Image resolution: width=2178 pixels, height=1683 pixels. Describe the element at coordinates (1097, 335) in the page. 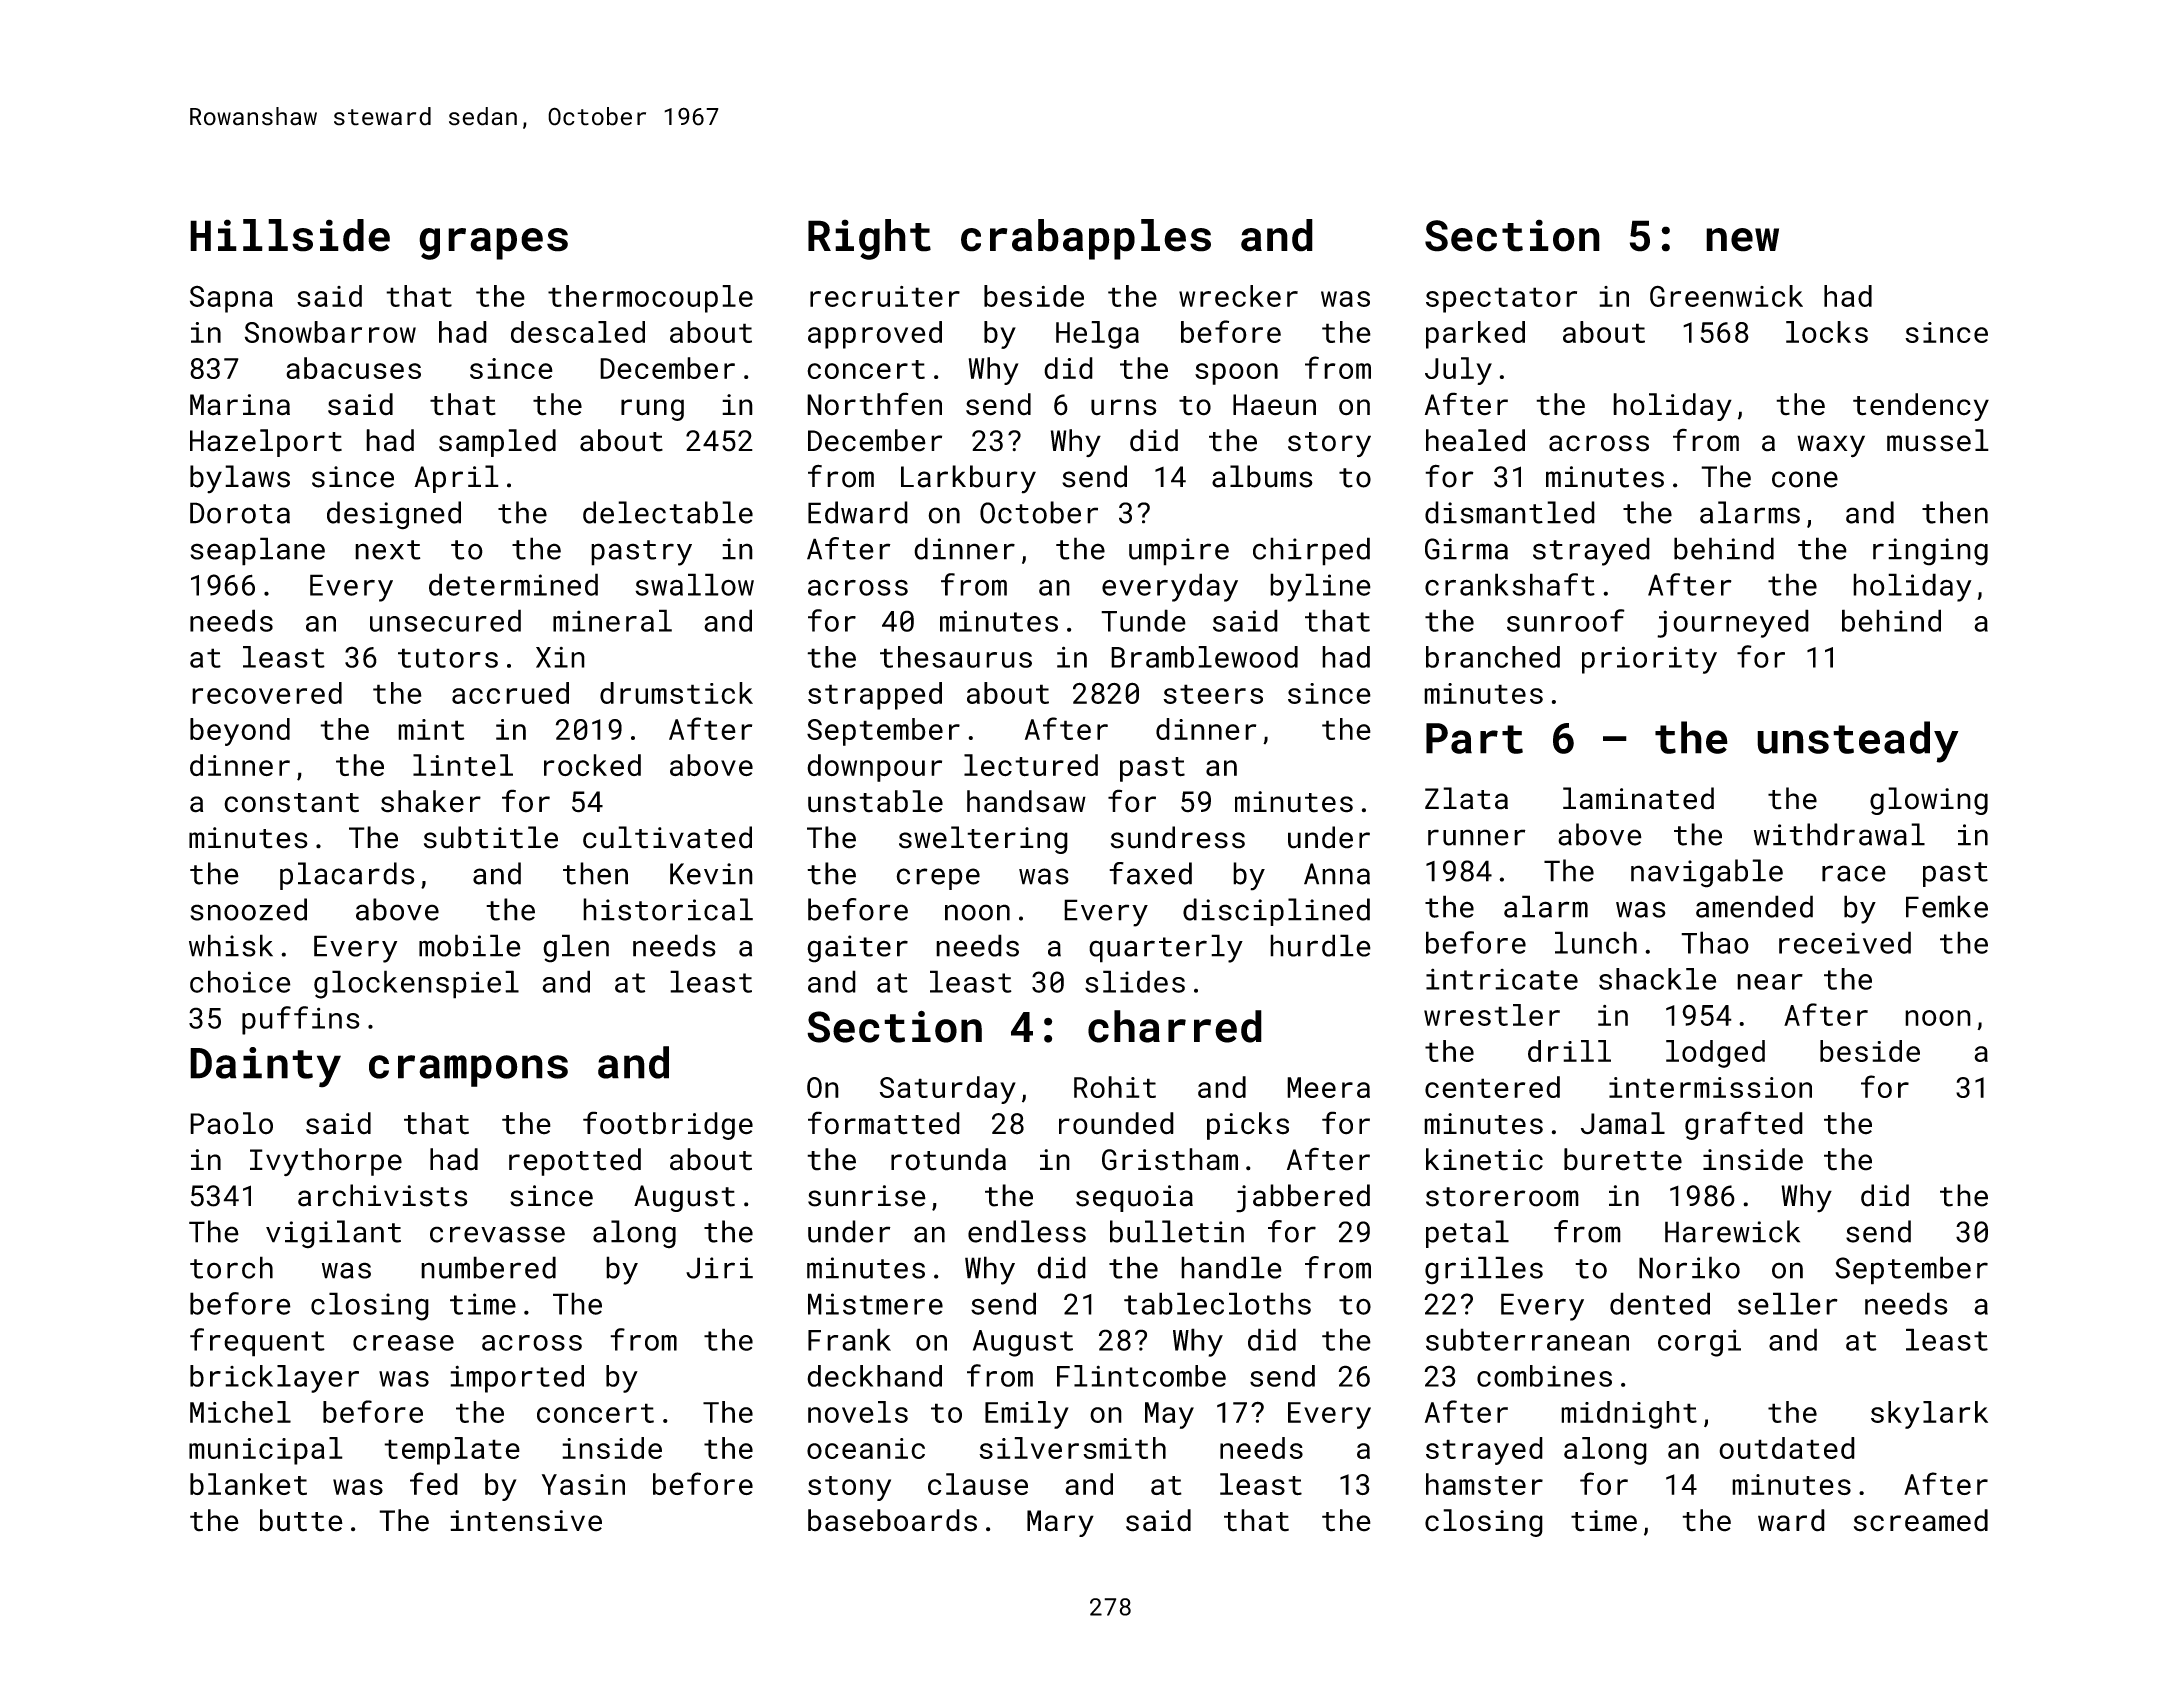

I see `Helga` at that location.
